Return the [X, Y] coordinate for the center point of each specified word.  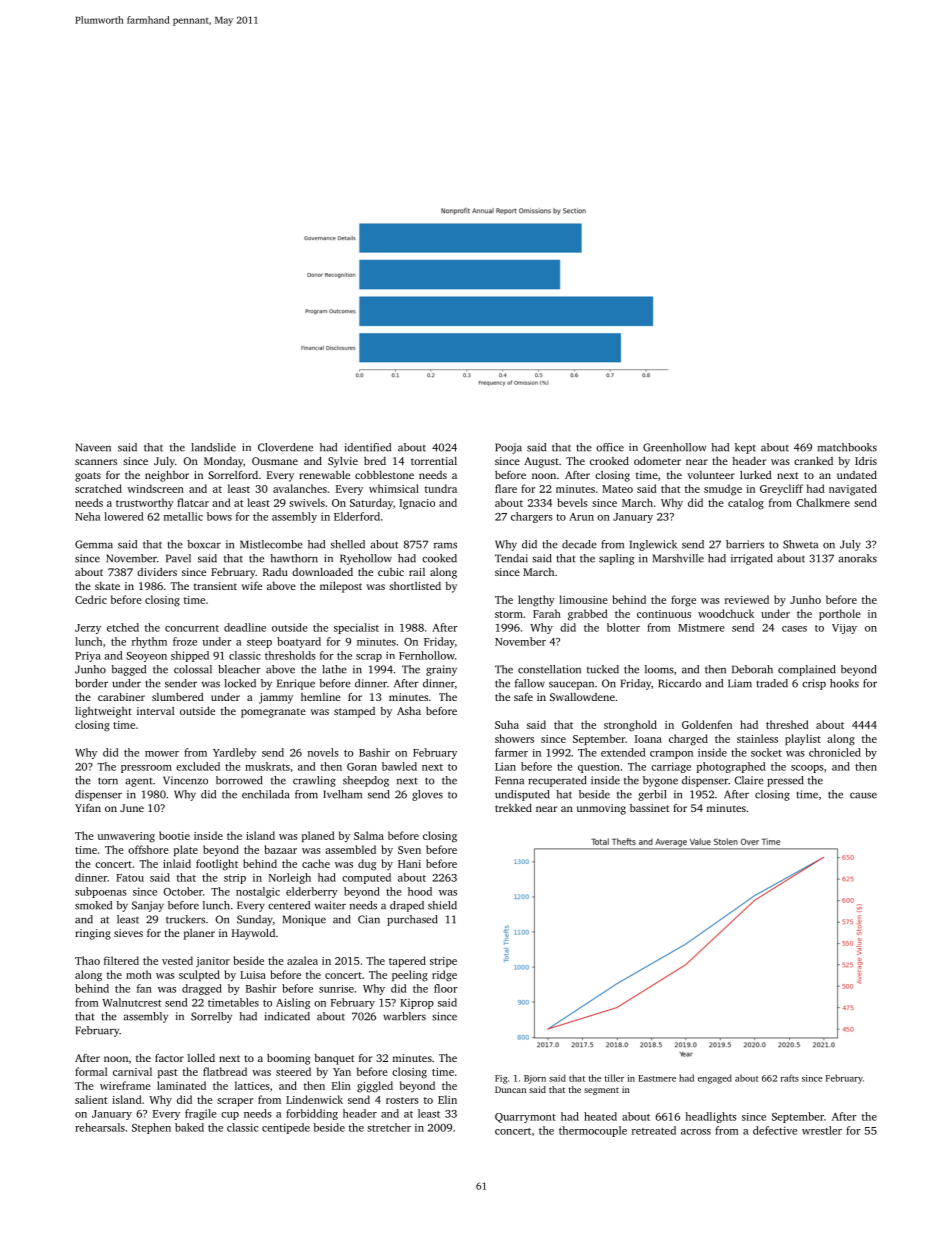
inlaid [177, 863]
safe [523, 696]
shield [442, 905]
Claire [749, 780]
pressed [785, 781]
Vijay [844, 629]
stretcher [389, 1127]
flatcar [193, 502]
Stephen [151, 1128]
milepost [341, 587]
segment [601, 1091]
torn [108, 781]
